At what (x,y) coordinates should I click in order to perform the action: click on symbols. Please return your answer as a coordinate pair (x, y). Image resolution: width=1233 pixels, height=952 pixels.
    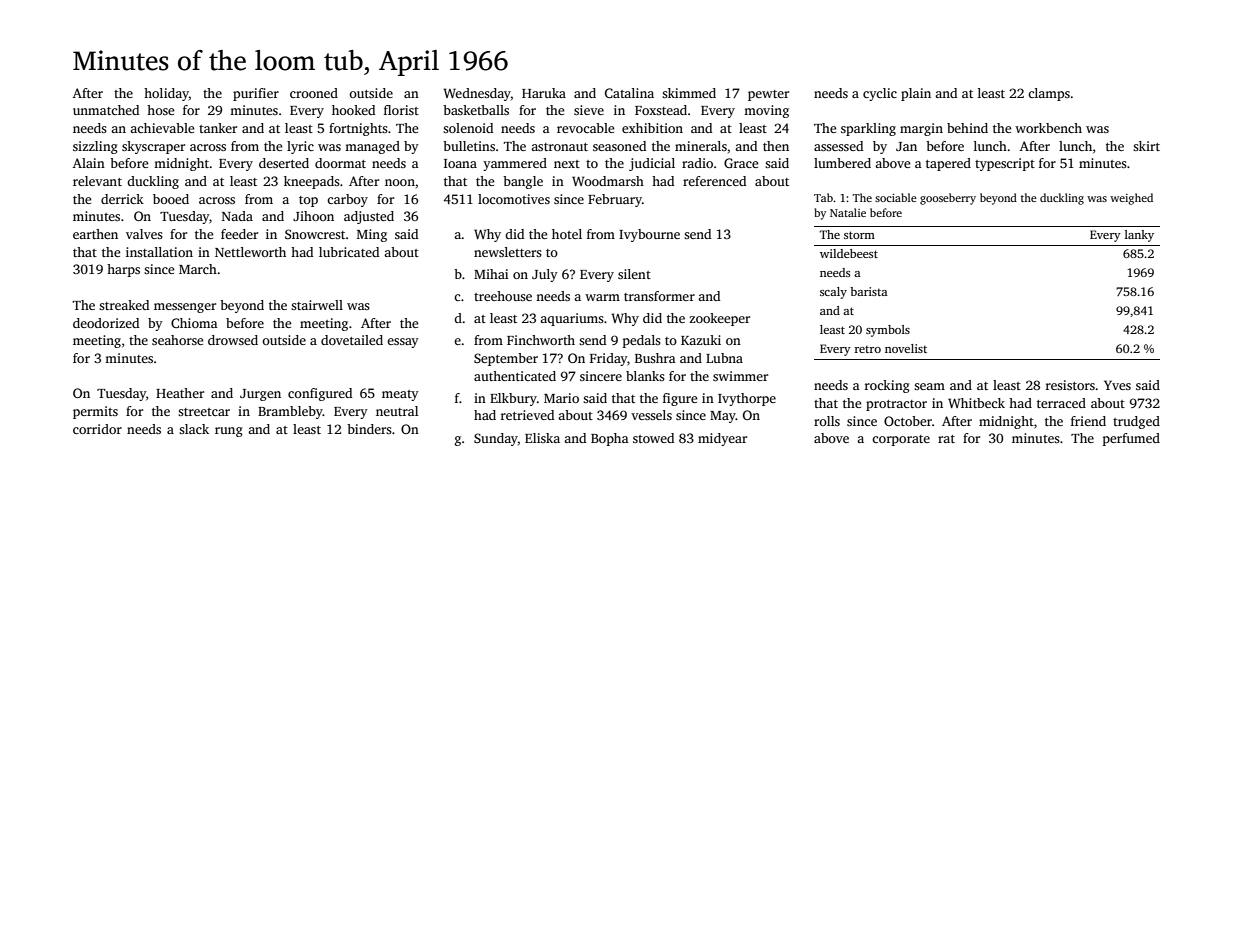
    Looking at the image, I should click on (888, 331).
